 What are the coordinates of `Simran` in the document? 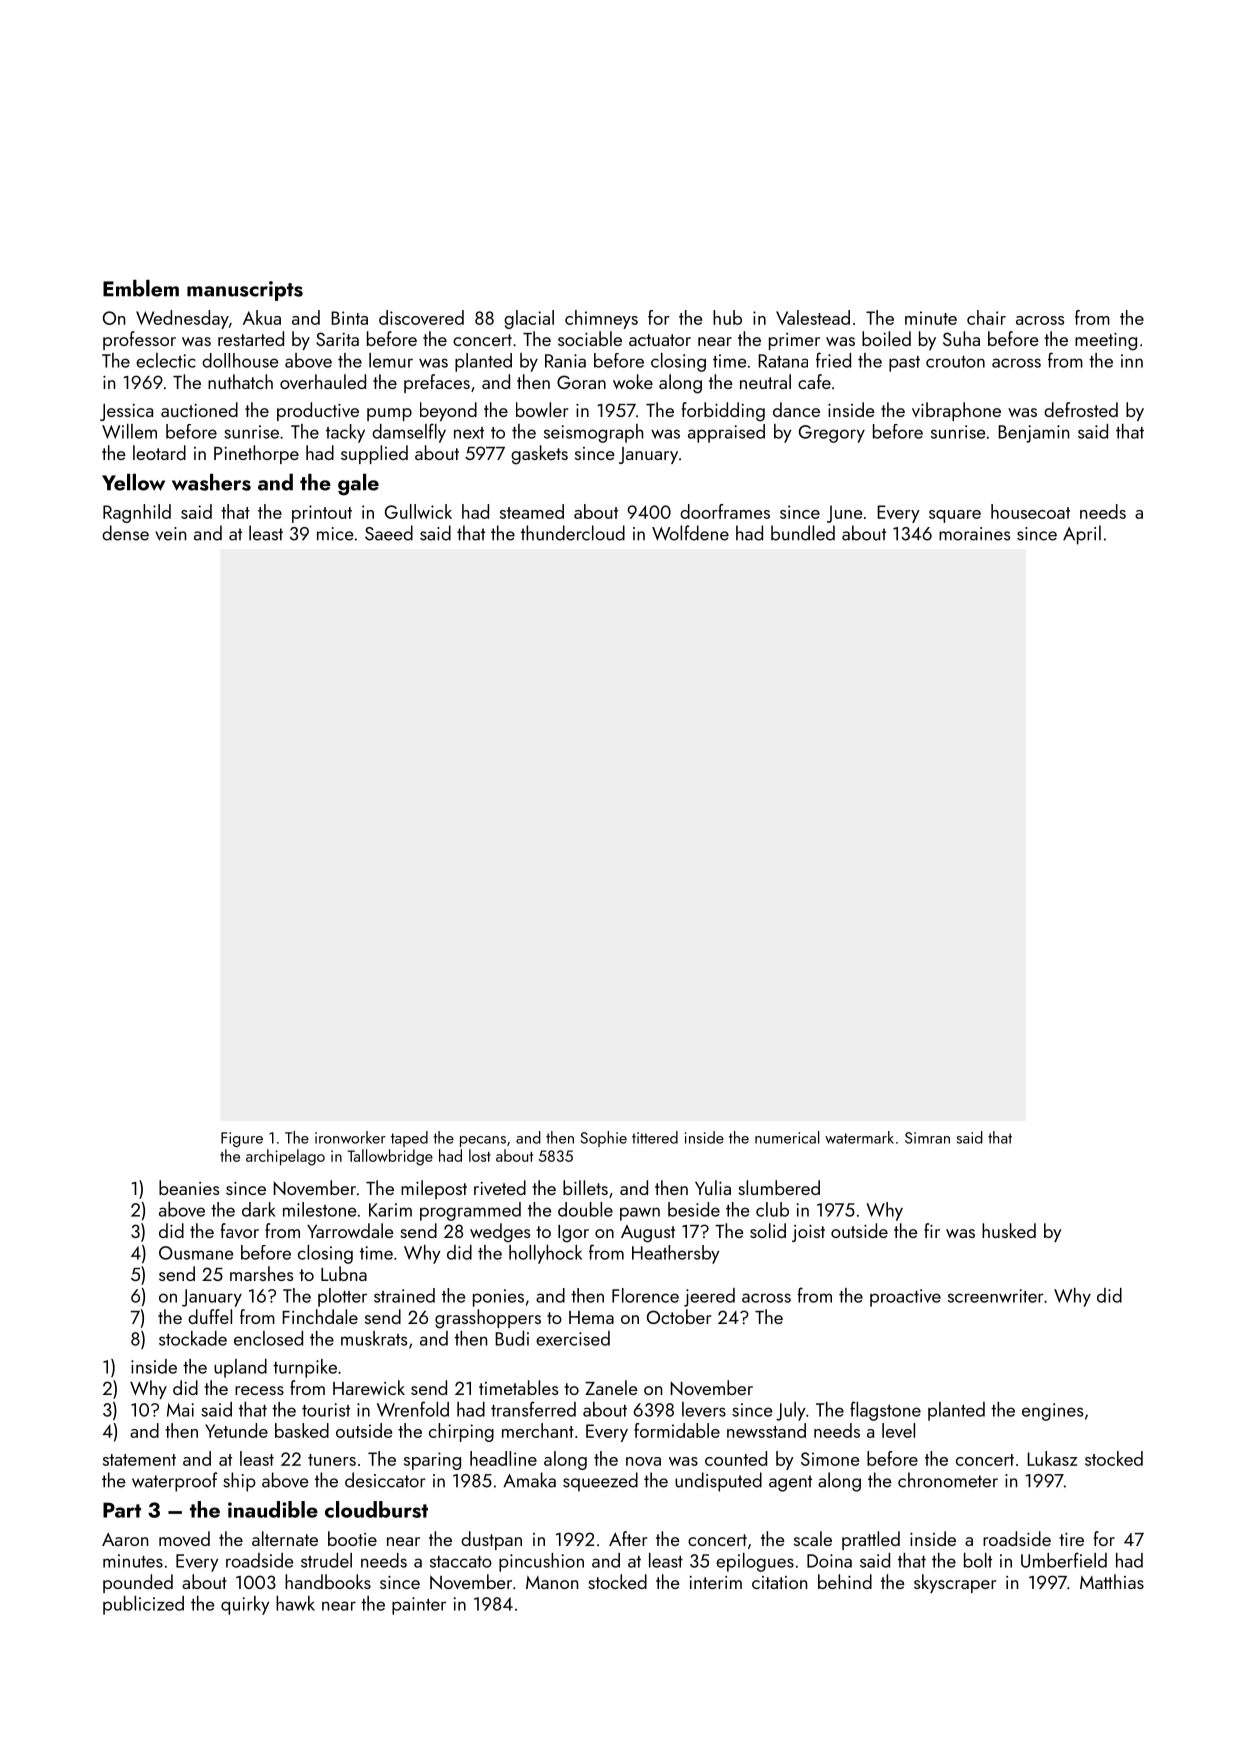 It's located at (927, 1138).
